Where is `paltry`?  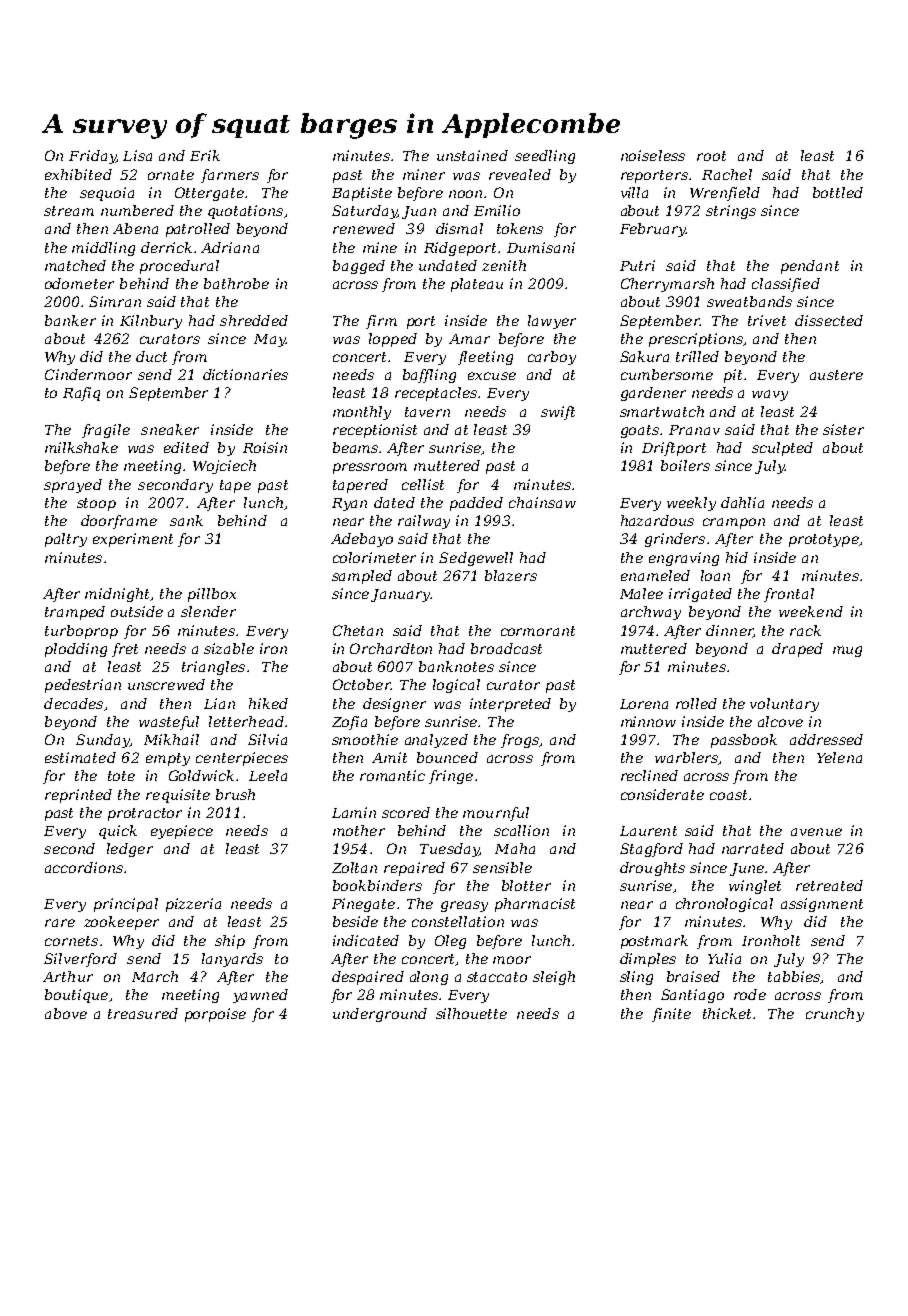 paltry is located at coordinates (66, 540).
